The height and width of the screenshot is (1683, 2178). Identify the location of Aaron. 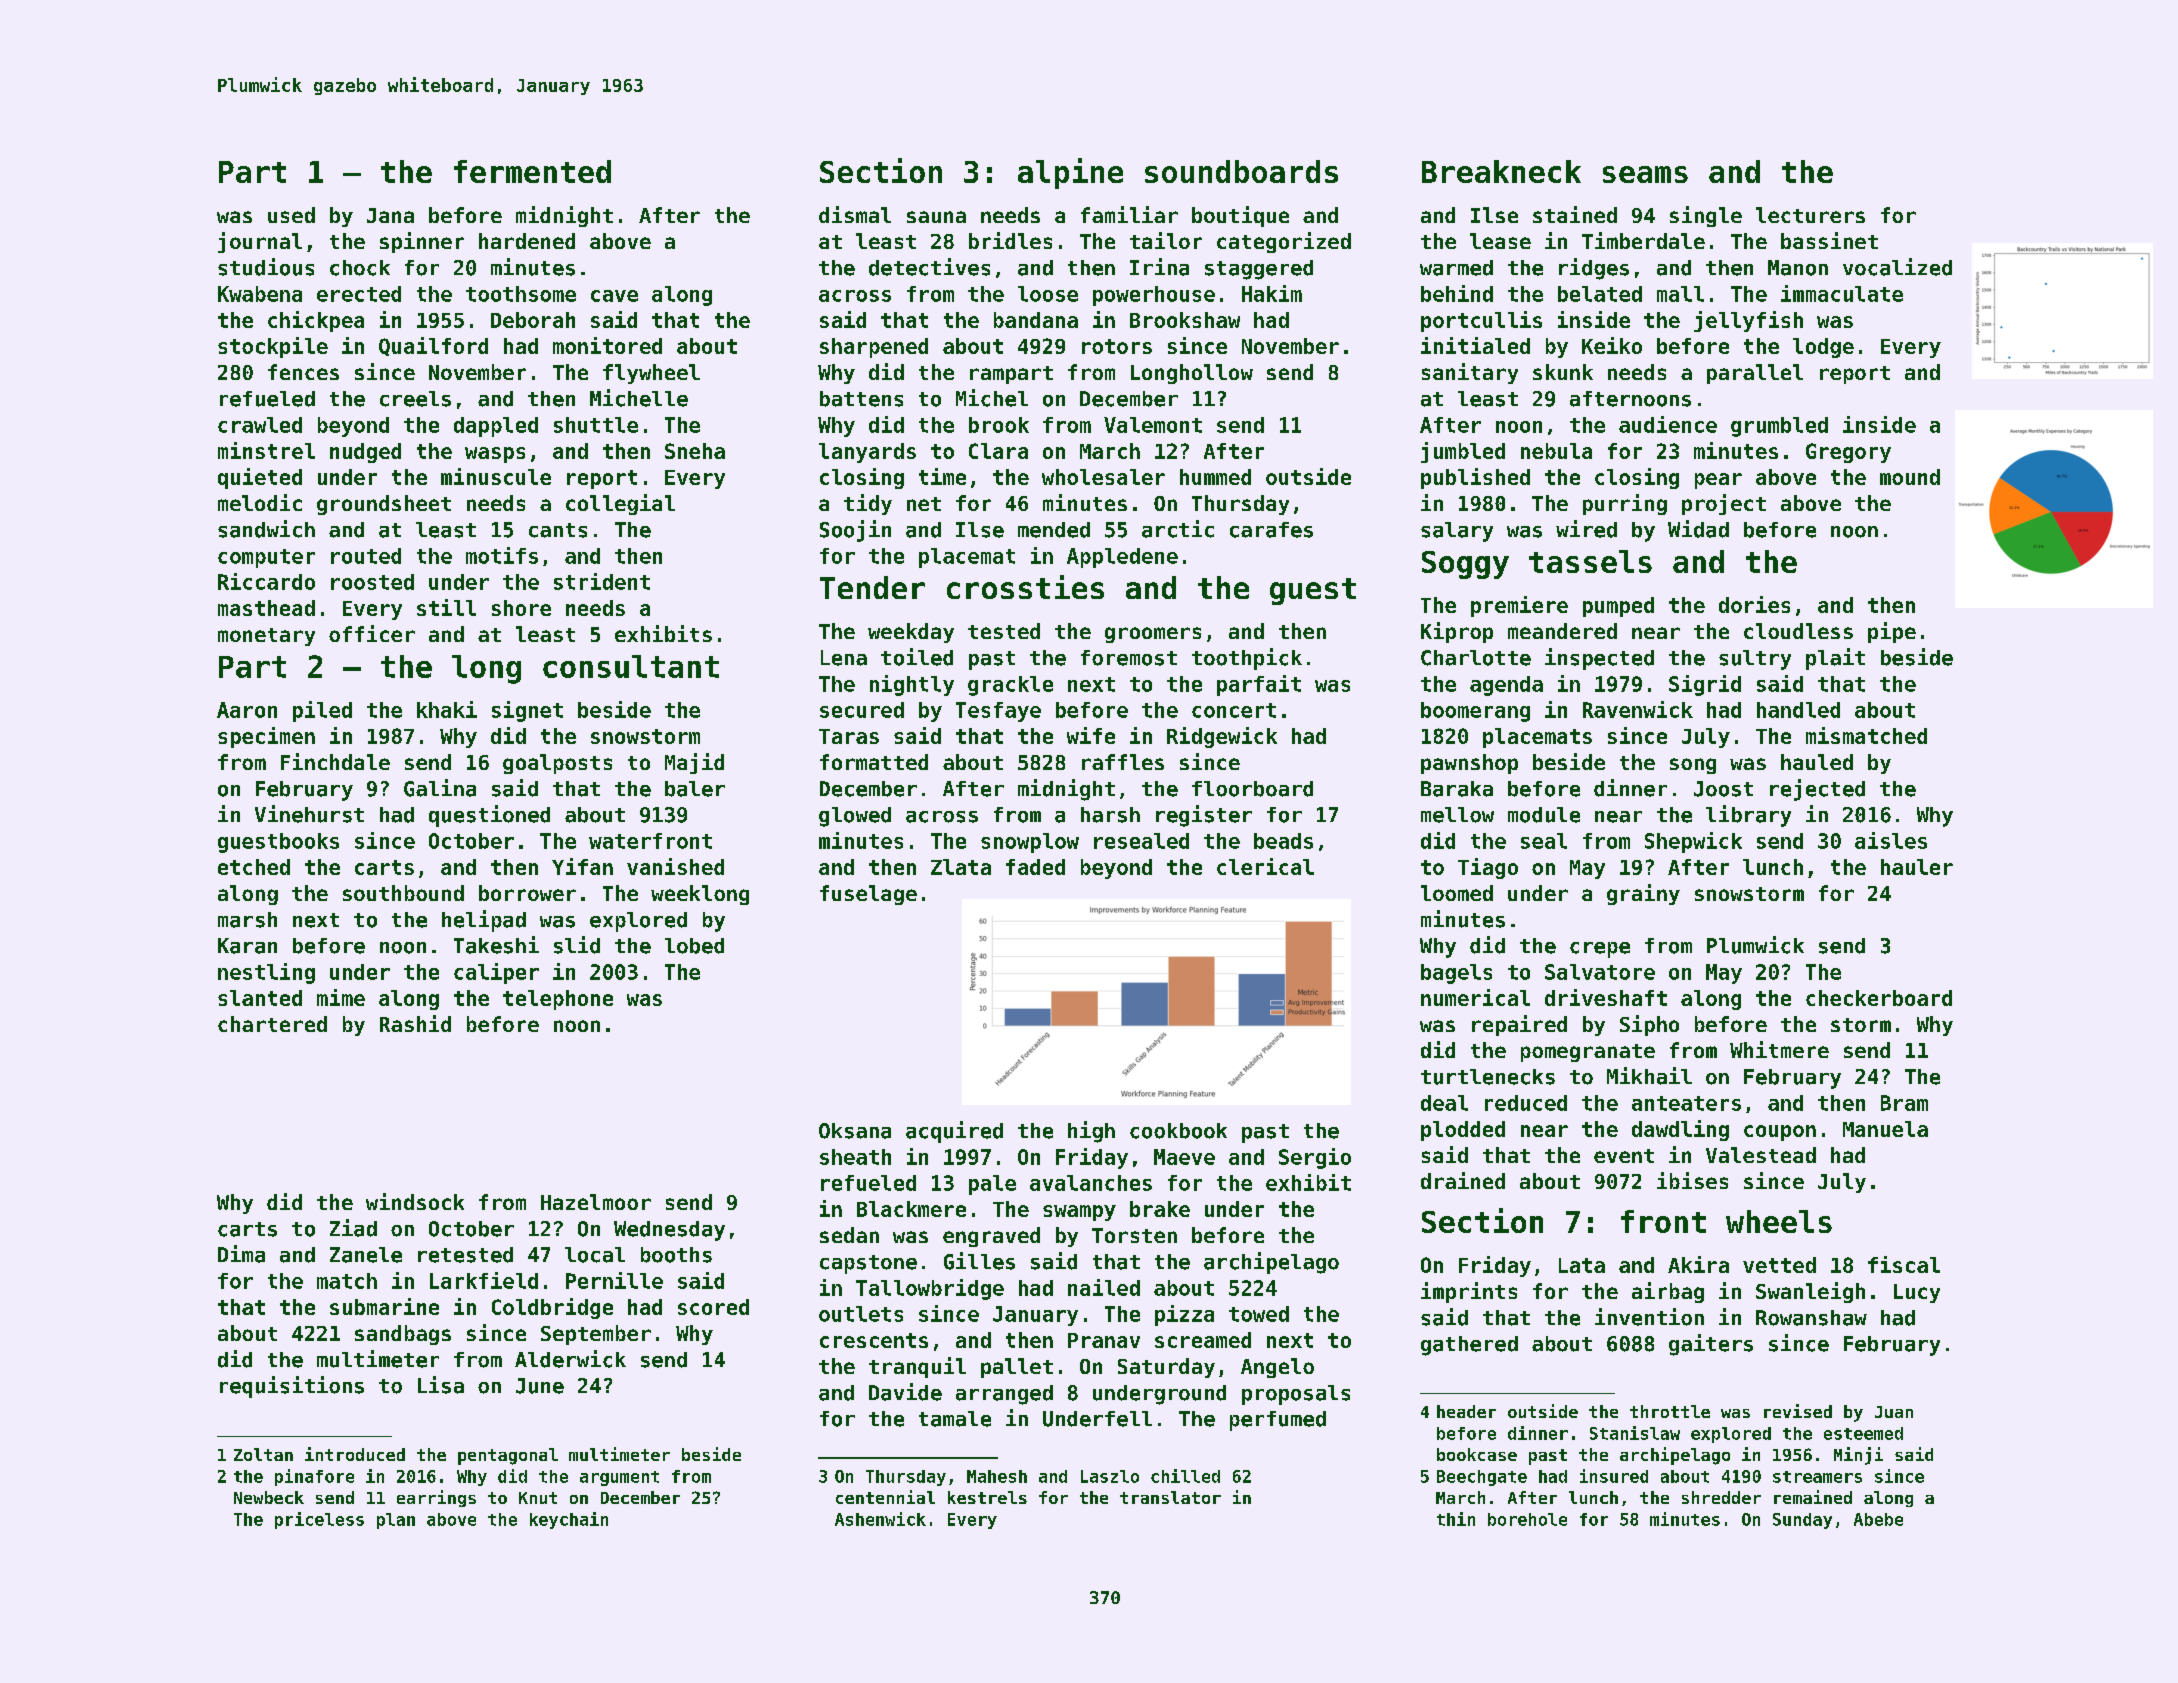
(247, 710).
